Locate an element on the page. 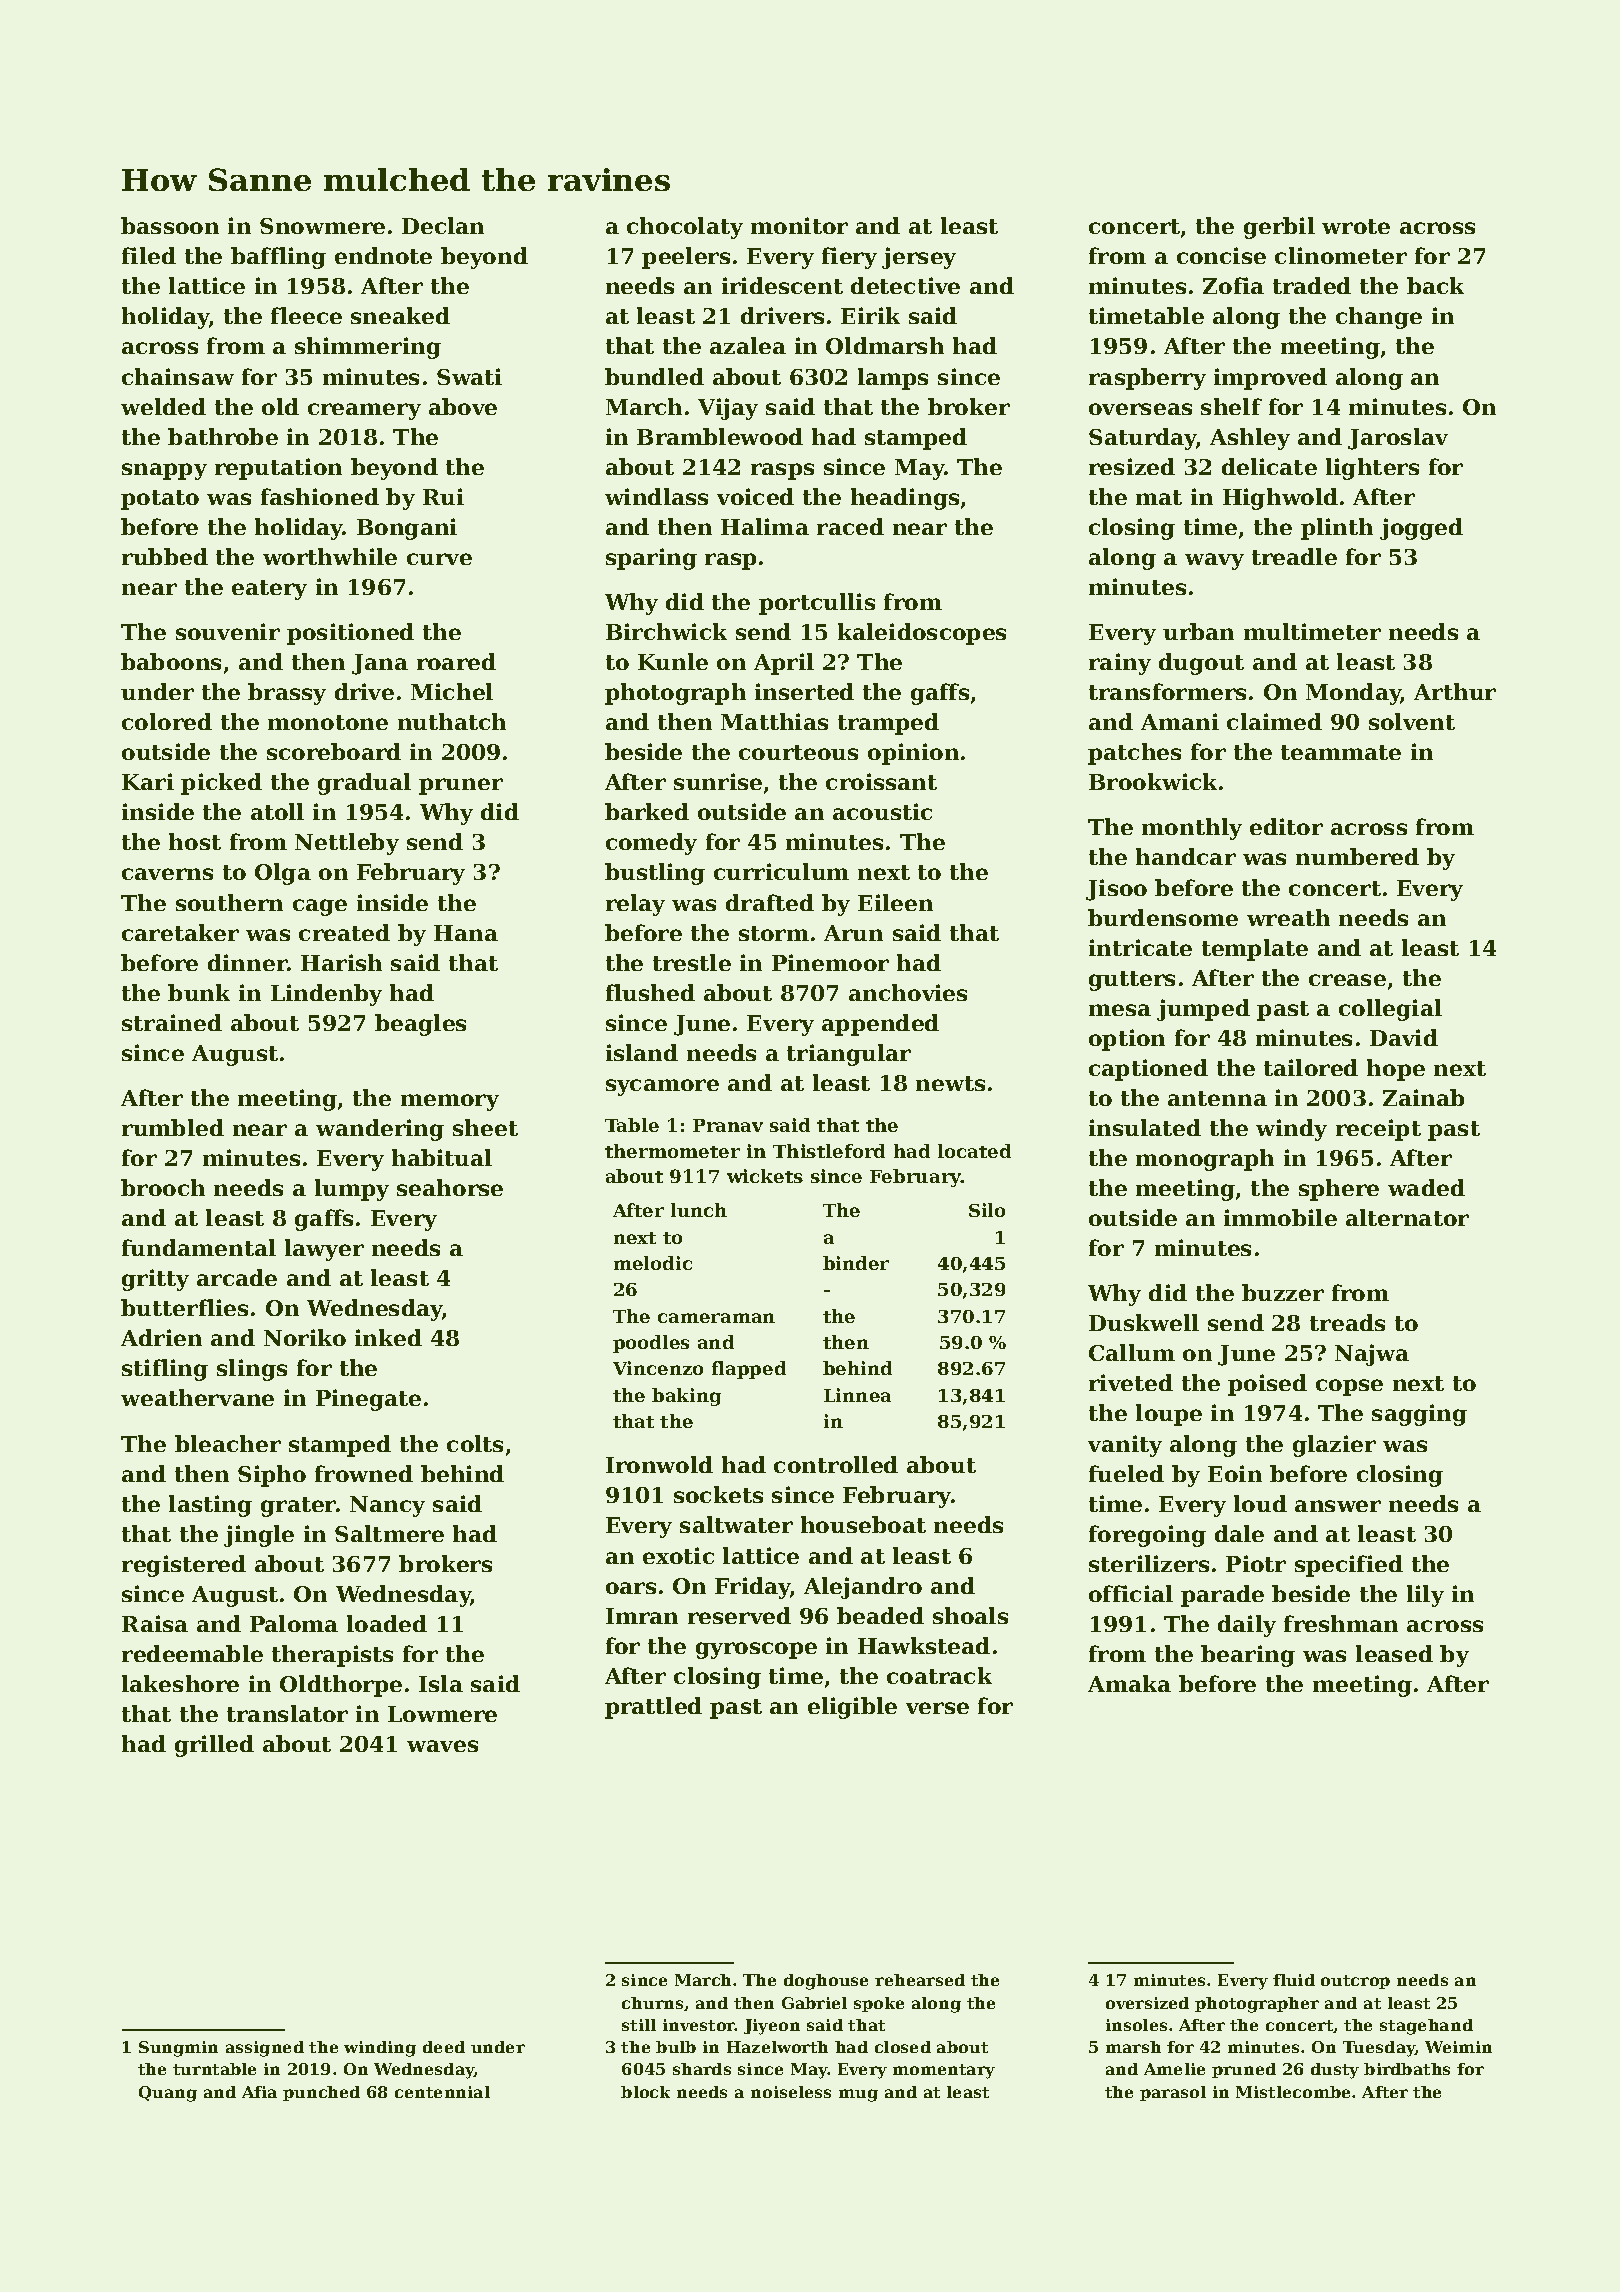 The height and width of the document is (2292, 1620). sycamore is located at coordinates (662, 1087).
